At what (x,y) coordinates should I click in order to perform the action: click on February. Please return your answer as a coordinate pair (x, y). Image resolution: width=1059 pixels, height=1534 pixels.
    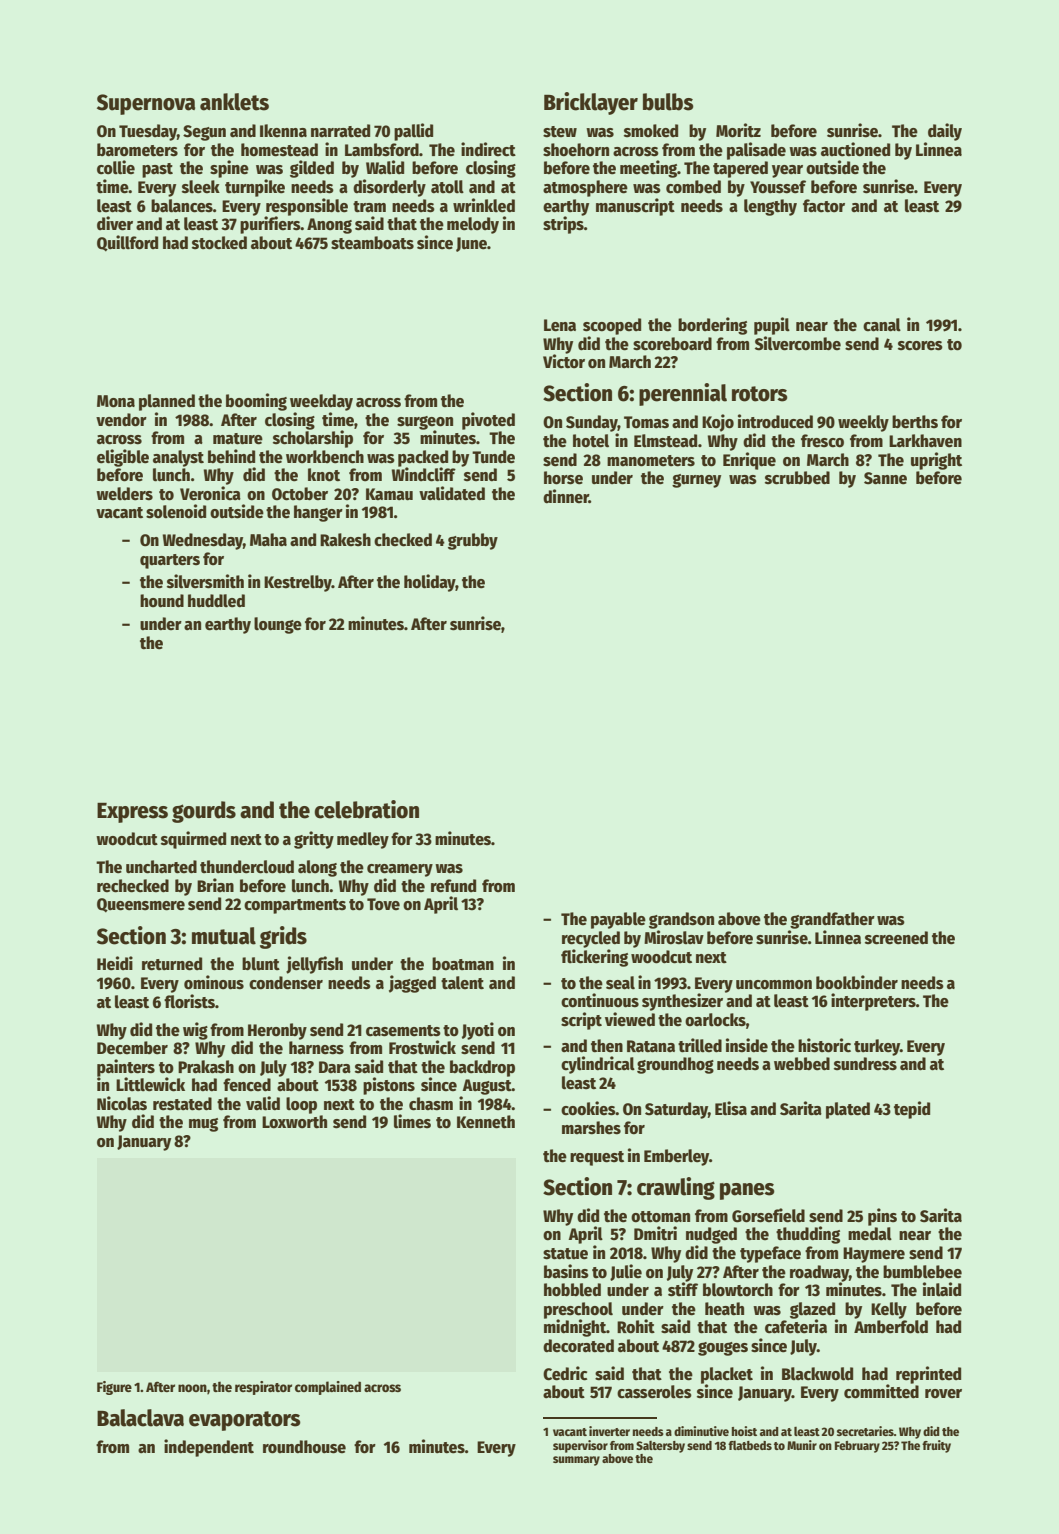
    Looking at the image, I should click on (857, 1447).
